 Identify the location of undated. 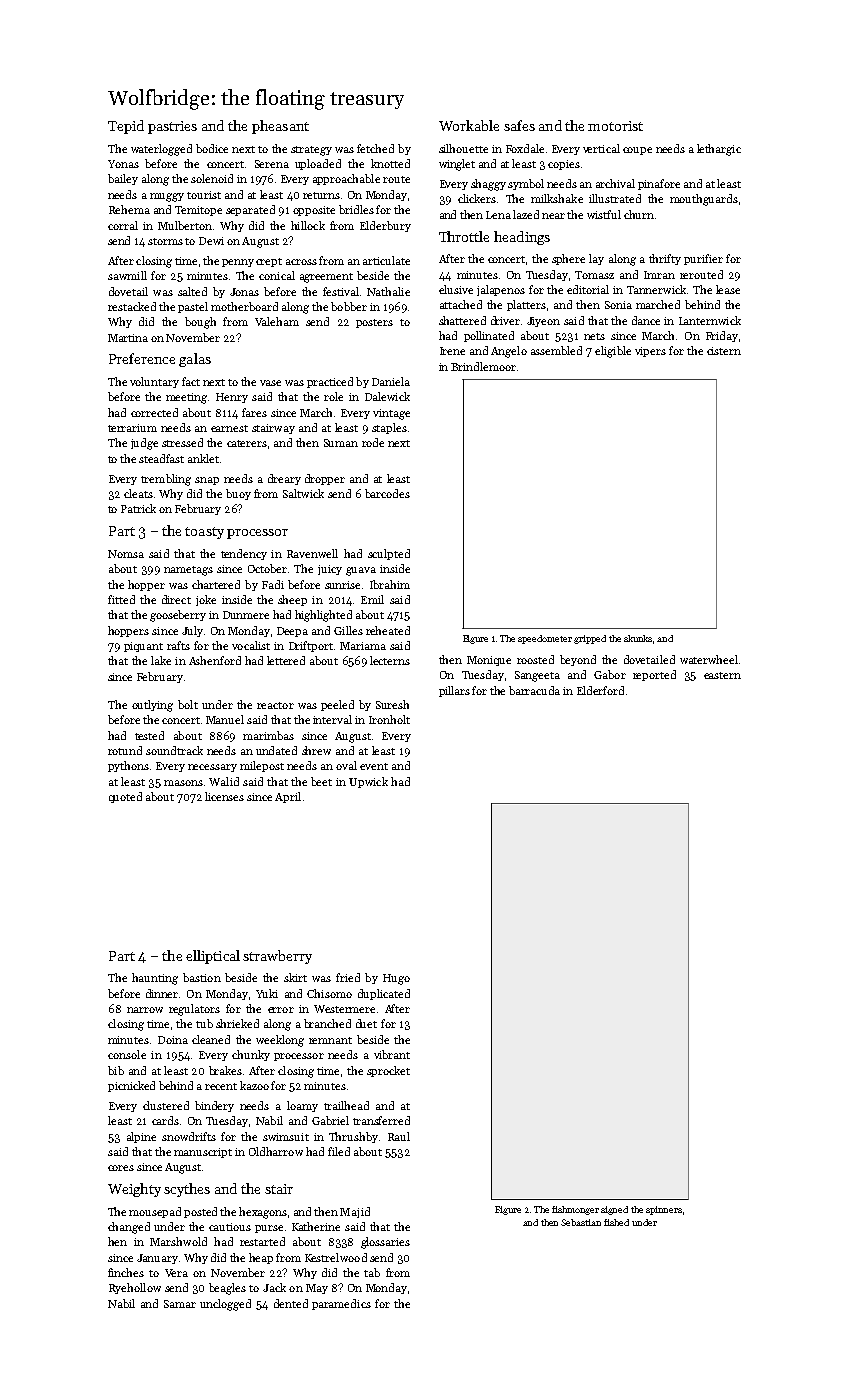
(276, 750).
